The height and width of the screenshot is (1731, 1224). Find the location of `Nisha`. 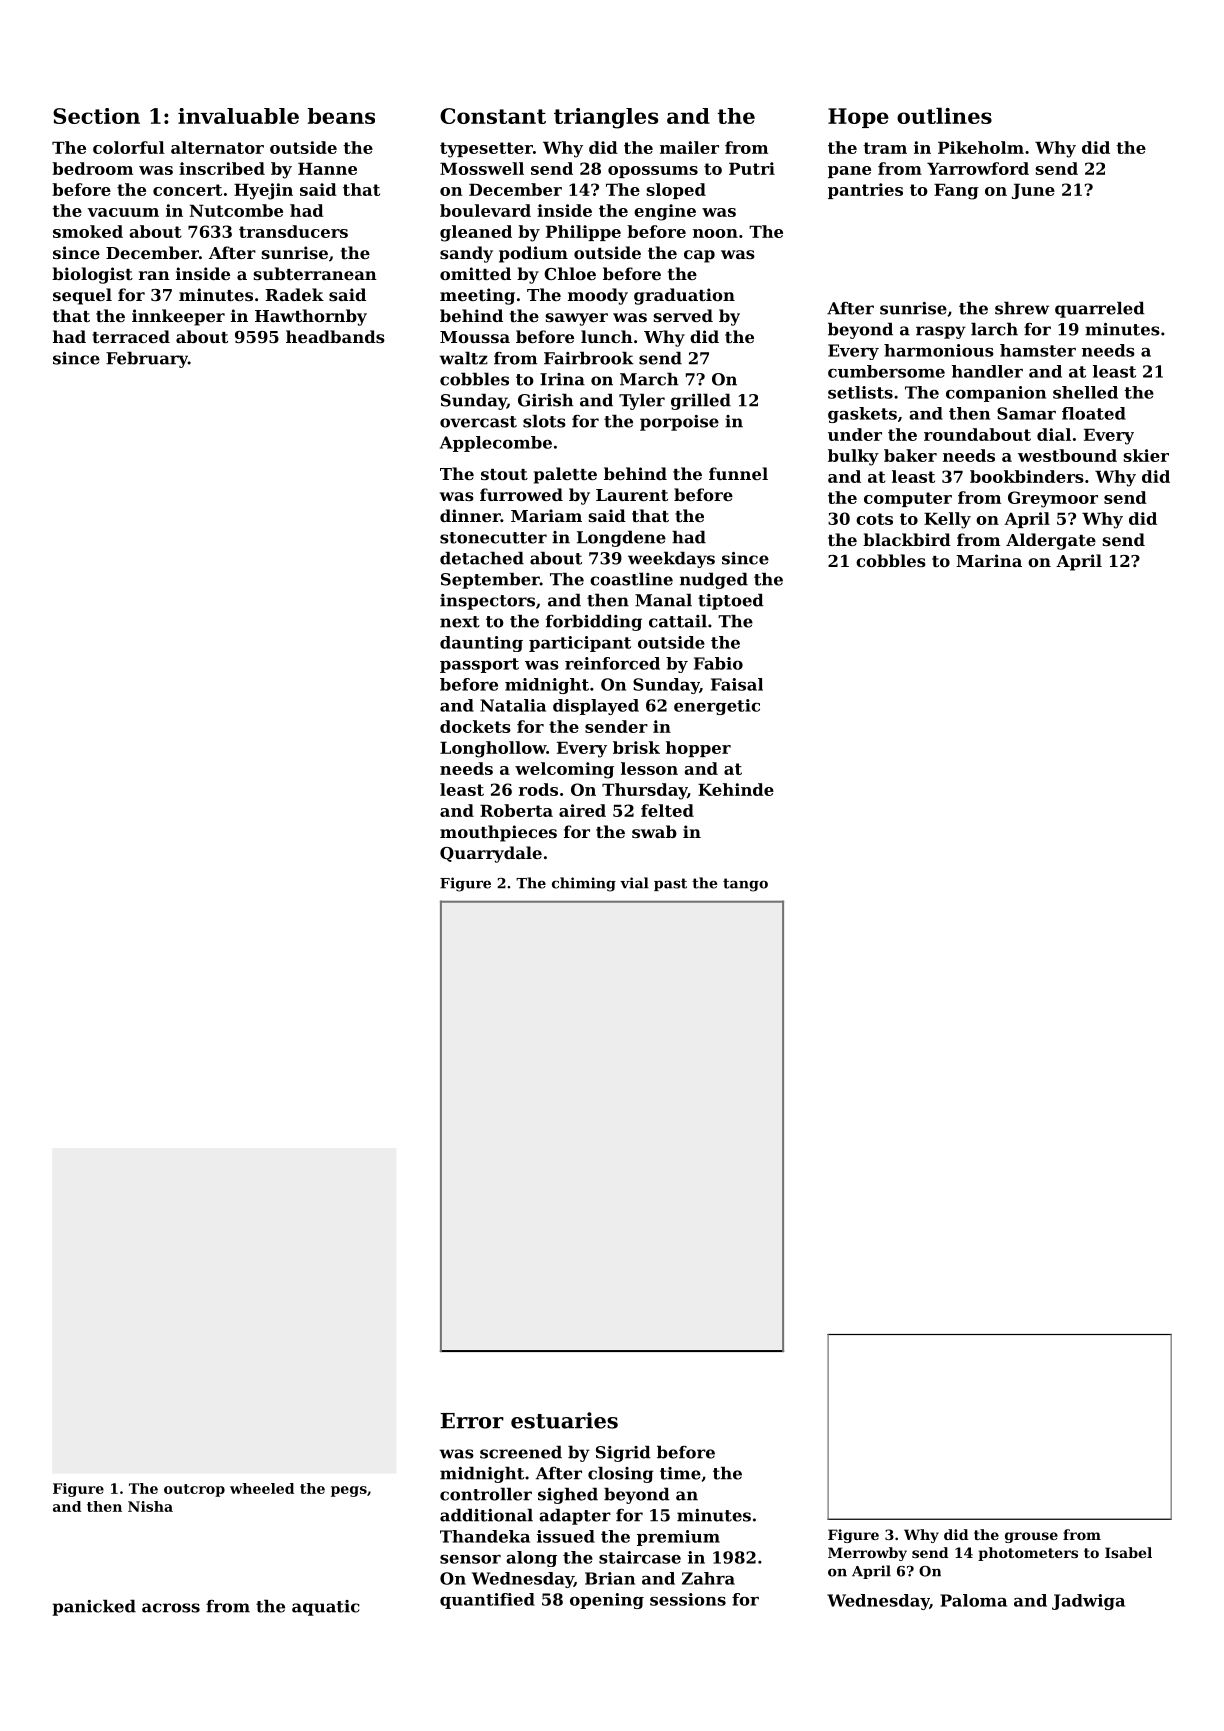

Nisha is located at coordinates (150, 1506).
